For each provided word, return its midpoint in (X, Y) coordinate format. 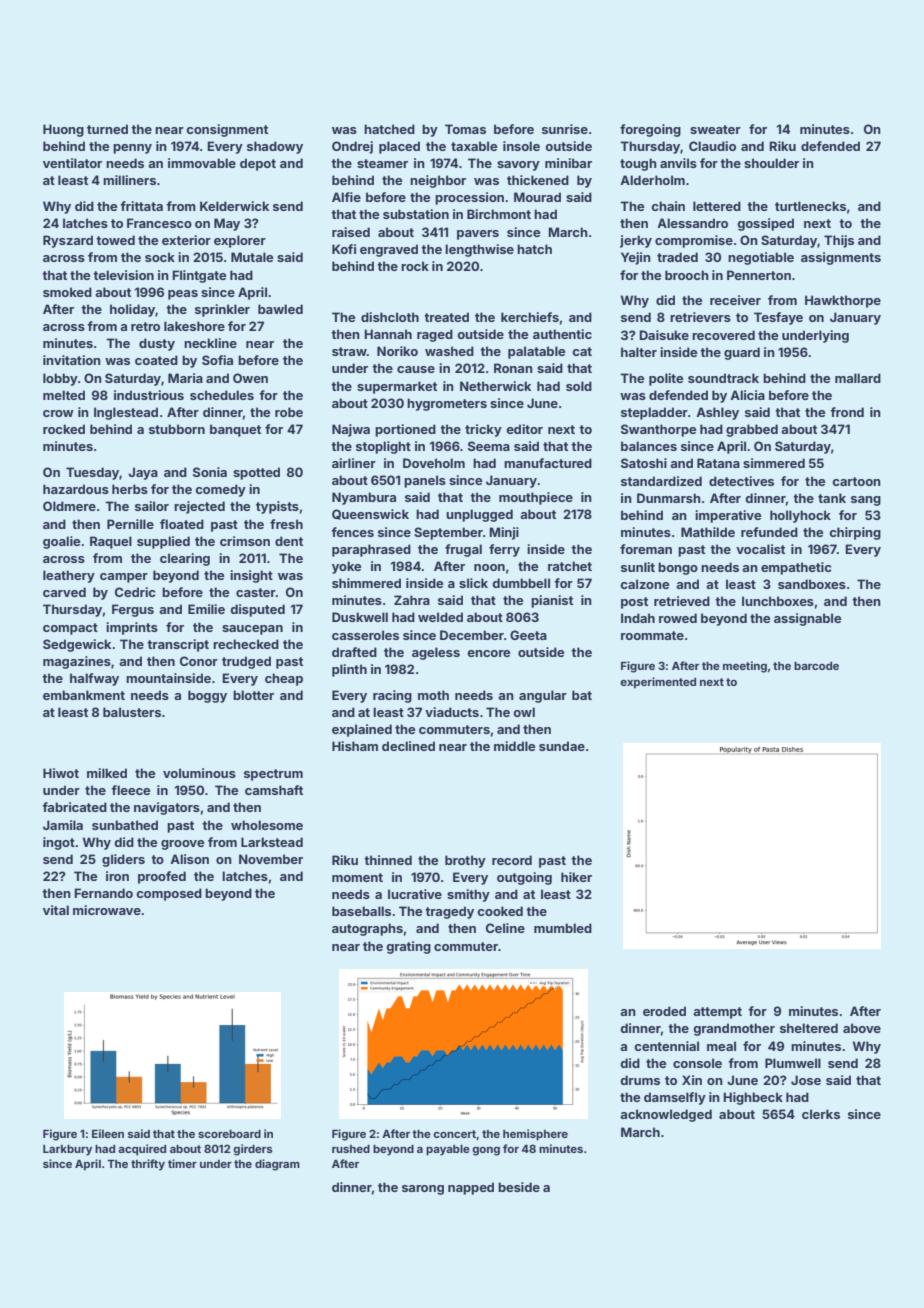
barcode (816, 666)
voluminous (199, 773)
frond (847, 412)
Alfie (346, 197)
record (512, 860)
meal (721, 1046)
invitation (72, 360)
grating (408, 947)
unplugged (479, 515)
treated (446, 317)
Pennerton (759, 275)
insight (251, 576)
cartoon (856, 481)
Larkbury (67, 1150)
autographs (367, 929)
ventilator (72, 163)
